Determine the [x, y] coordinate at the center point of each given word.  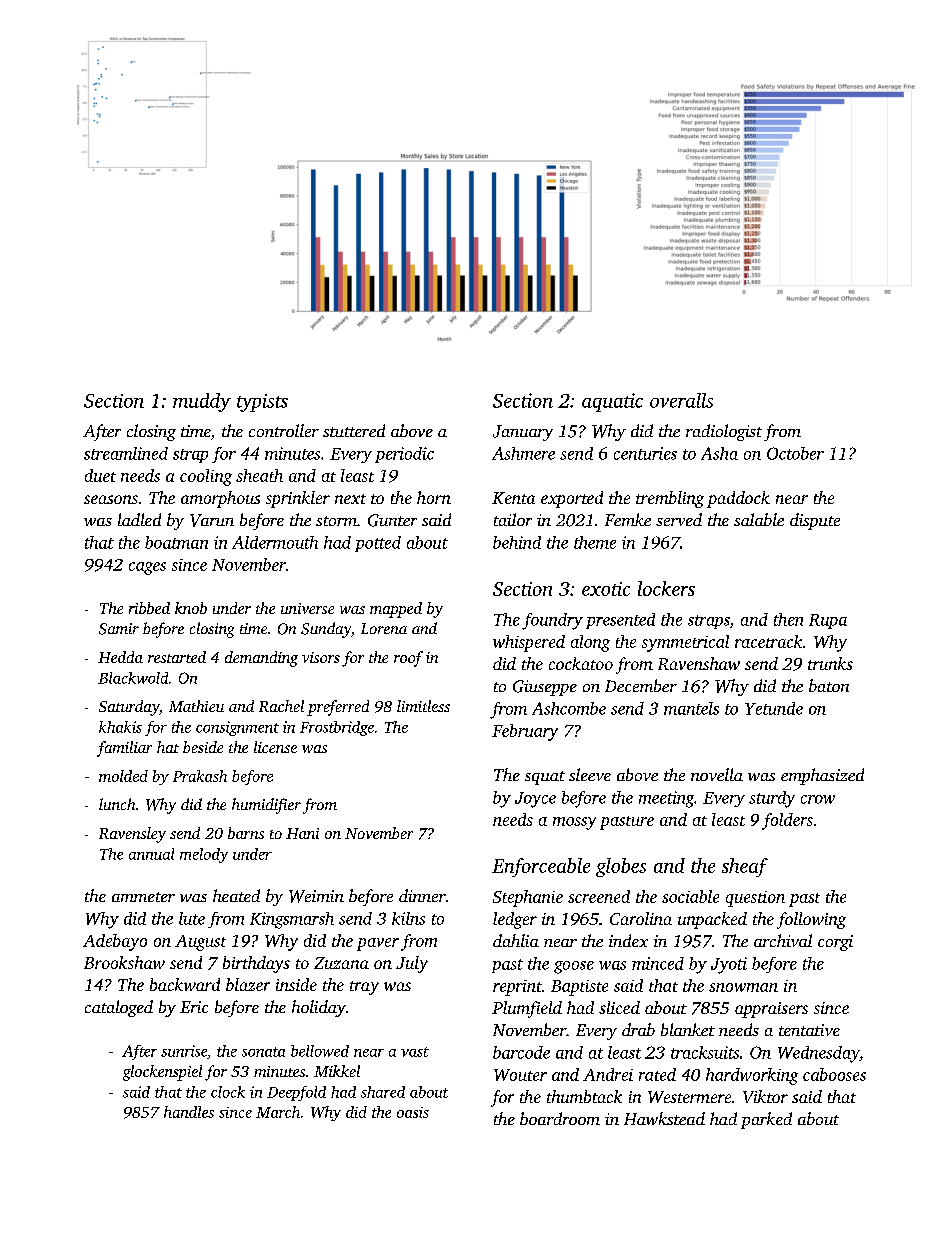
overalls [681, 400]
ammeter [143, 897]
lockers [666, 588]
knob [191, 608]
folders [787, 821]
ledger [515, 920]
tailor [513, 519]
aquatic [612, 402]
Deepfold [296, 1093]
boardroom [560, 1118]
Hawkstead [664, 1118]
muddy [202, 402]
